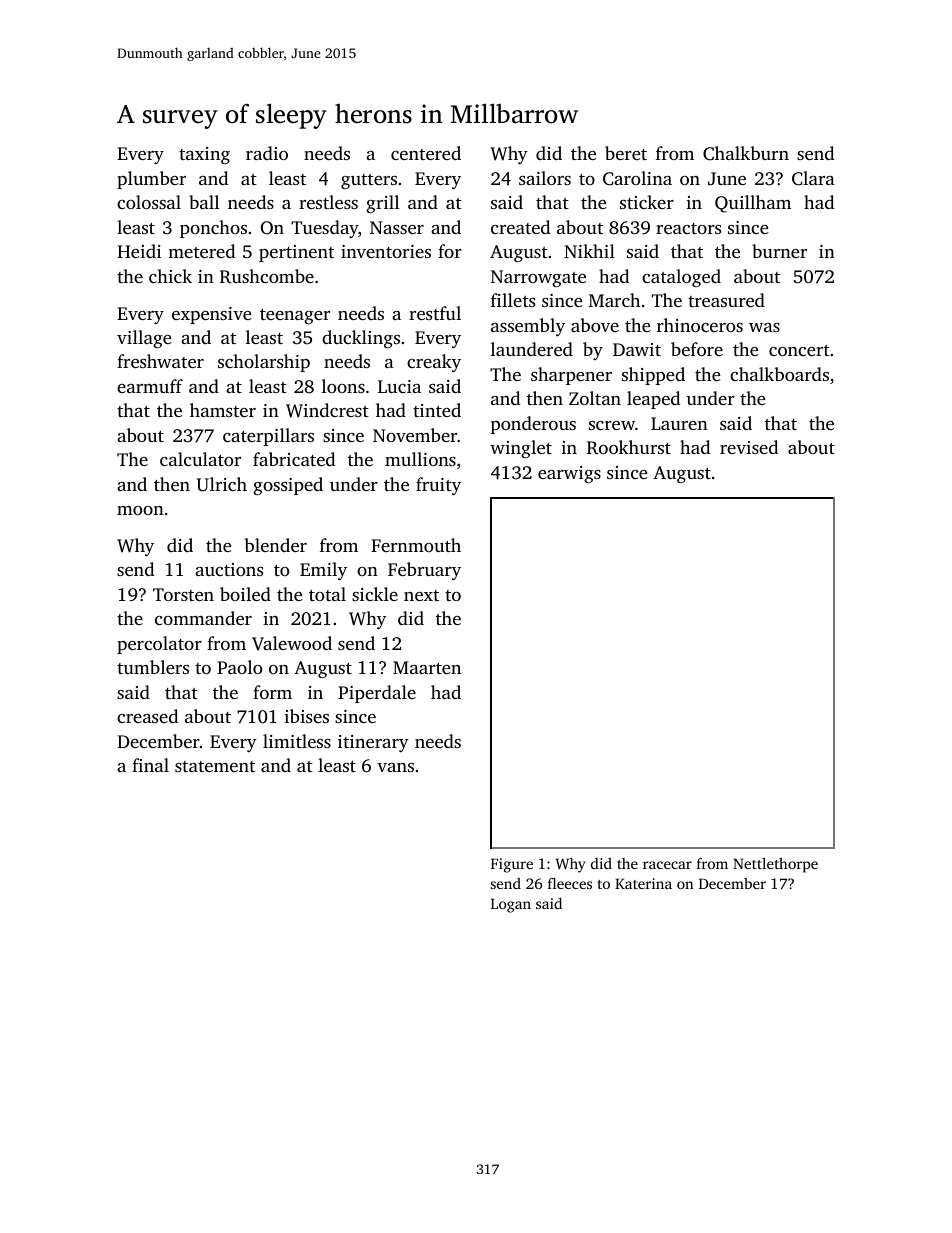  I want to click on revised, so click(749, 447).
